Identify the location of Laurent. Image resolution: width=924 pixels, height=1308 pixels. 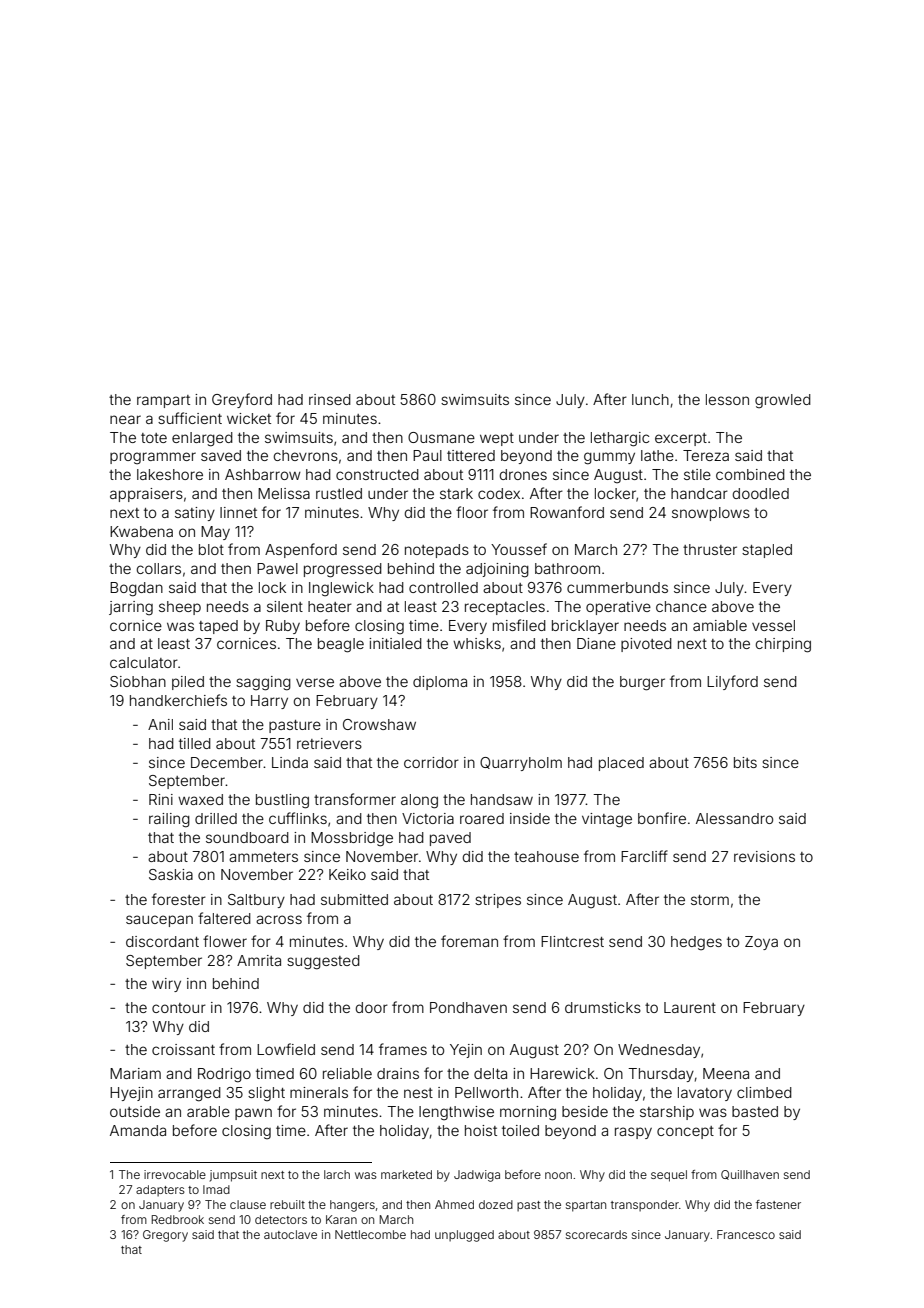
(690, 1007).
